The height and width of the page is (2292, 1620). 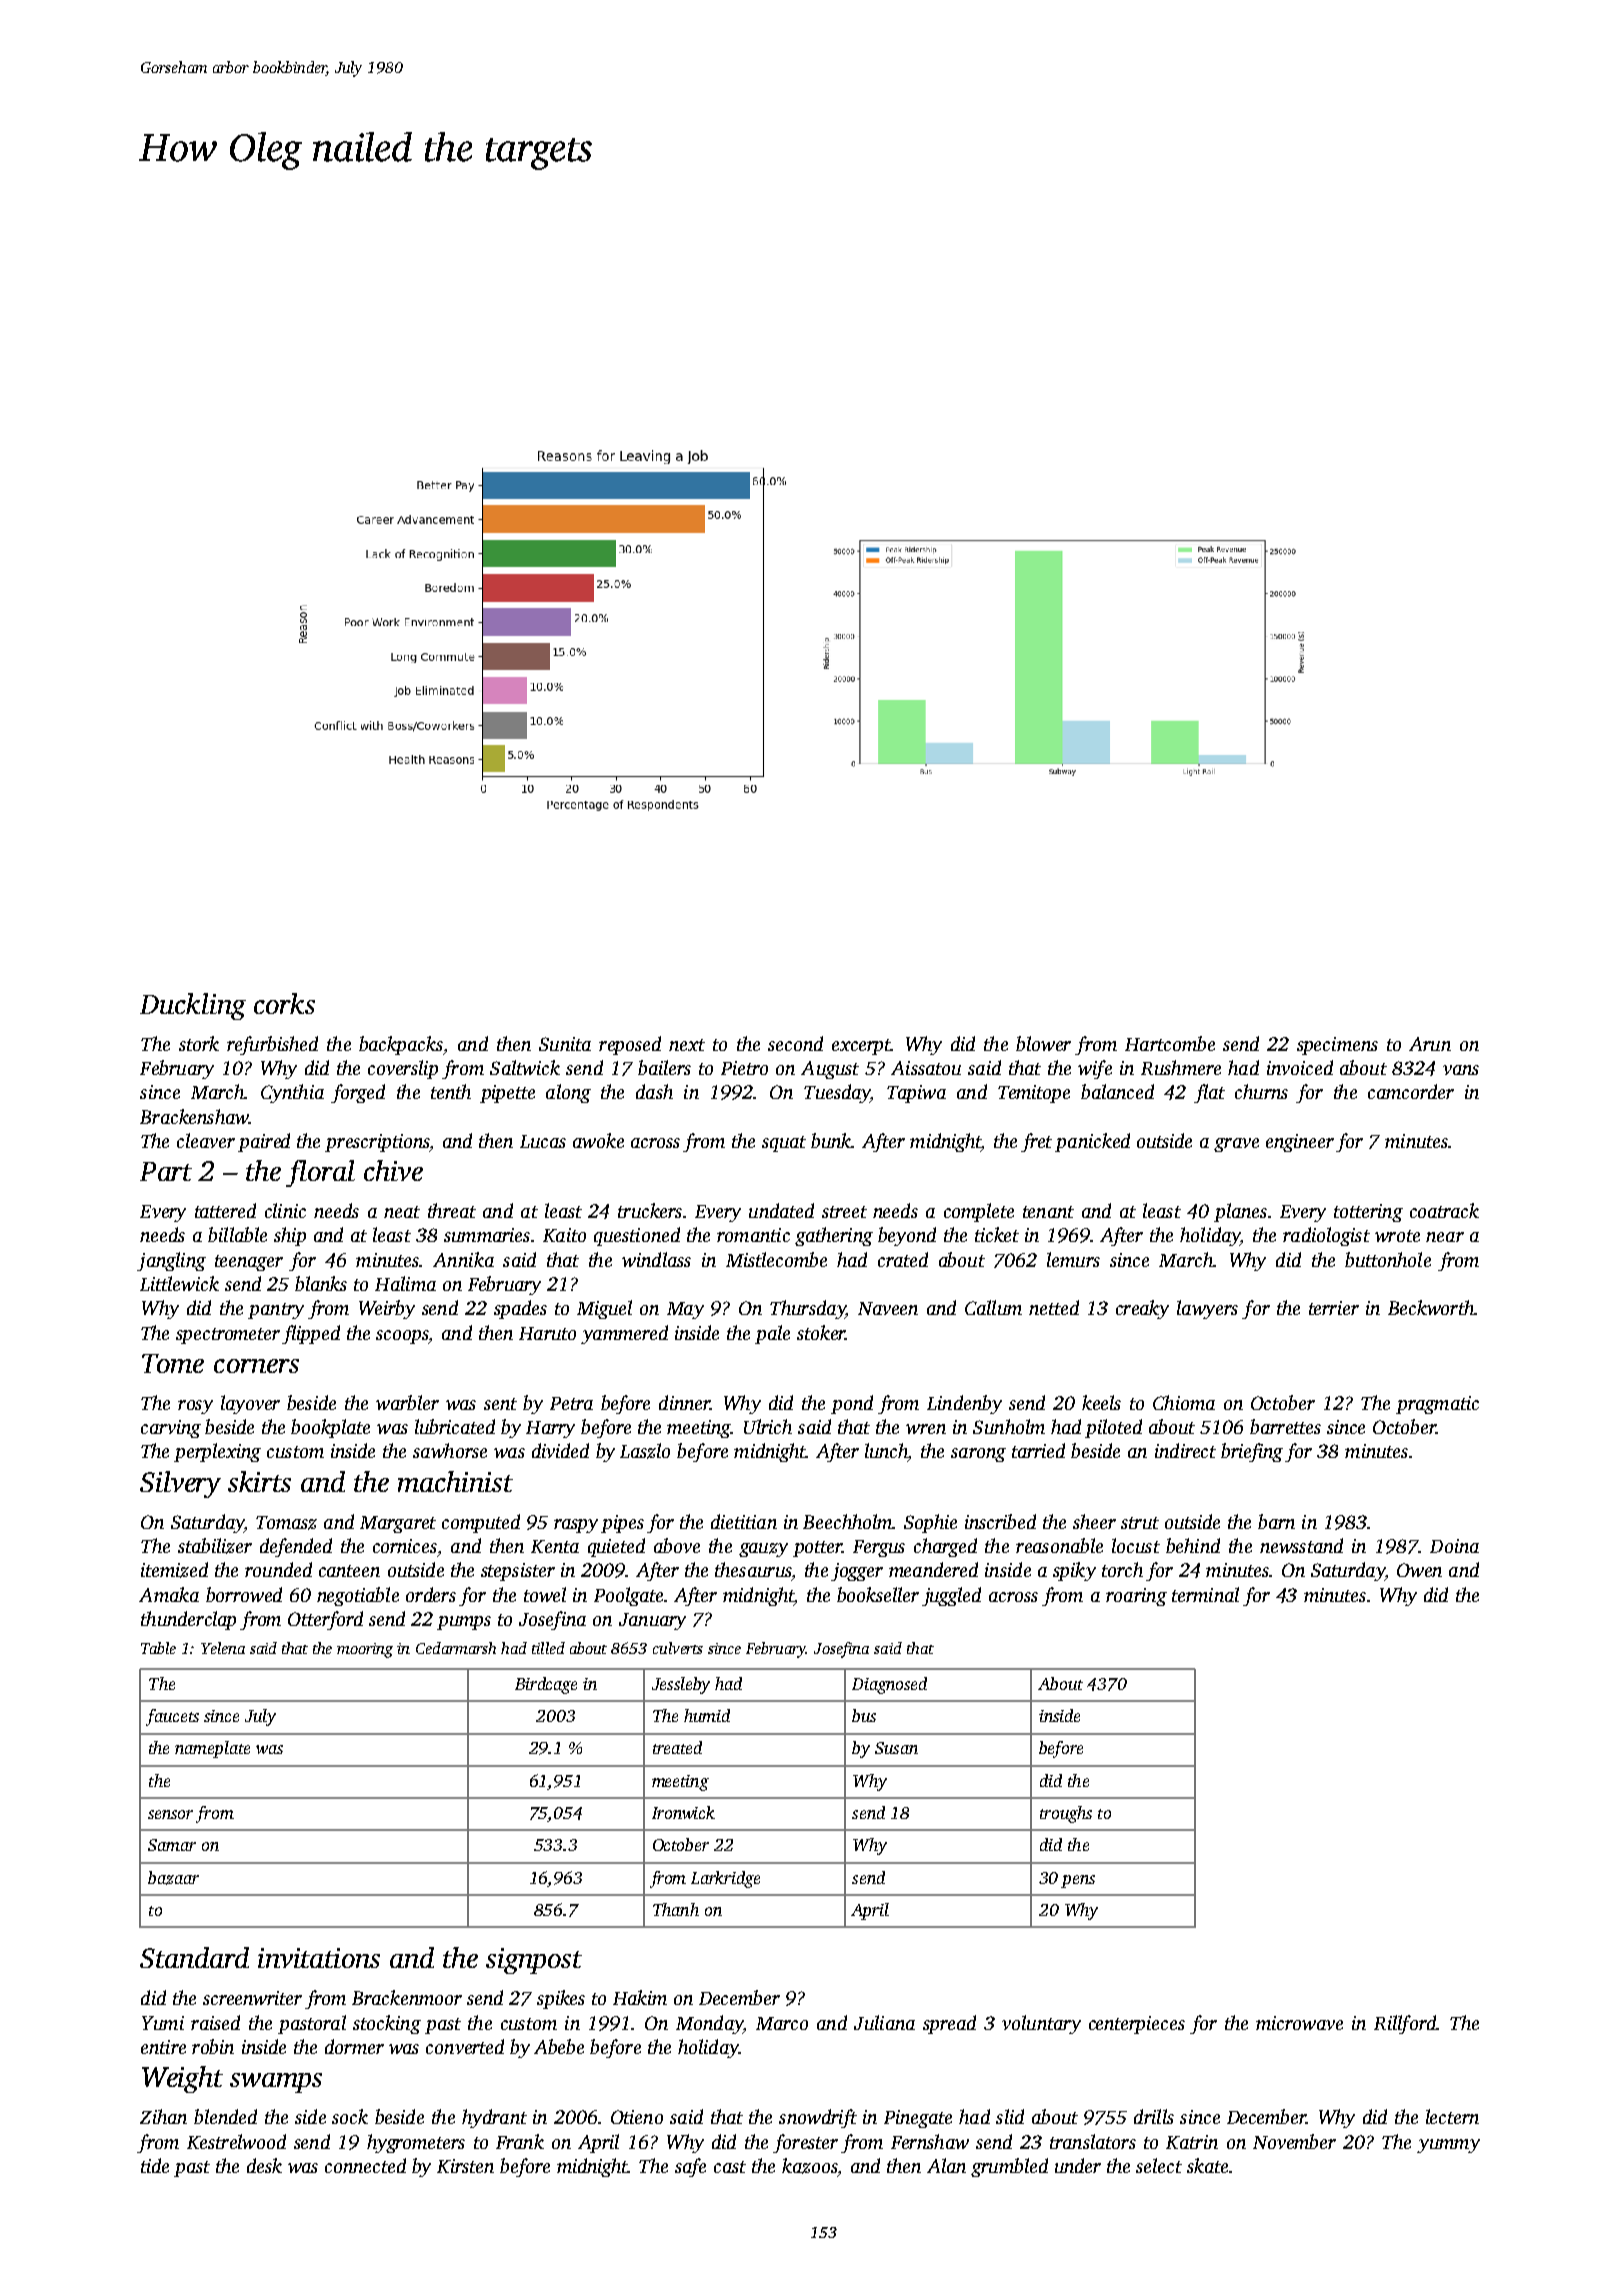 I want to click on Otieno, so click(x=637, y=2117).
